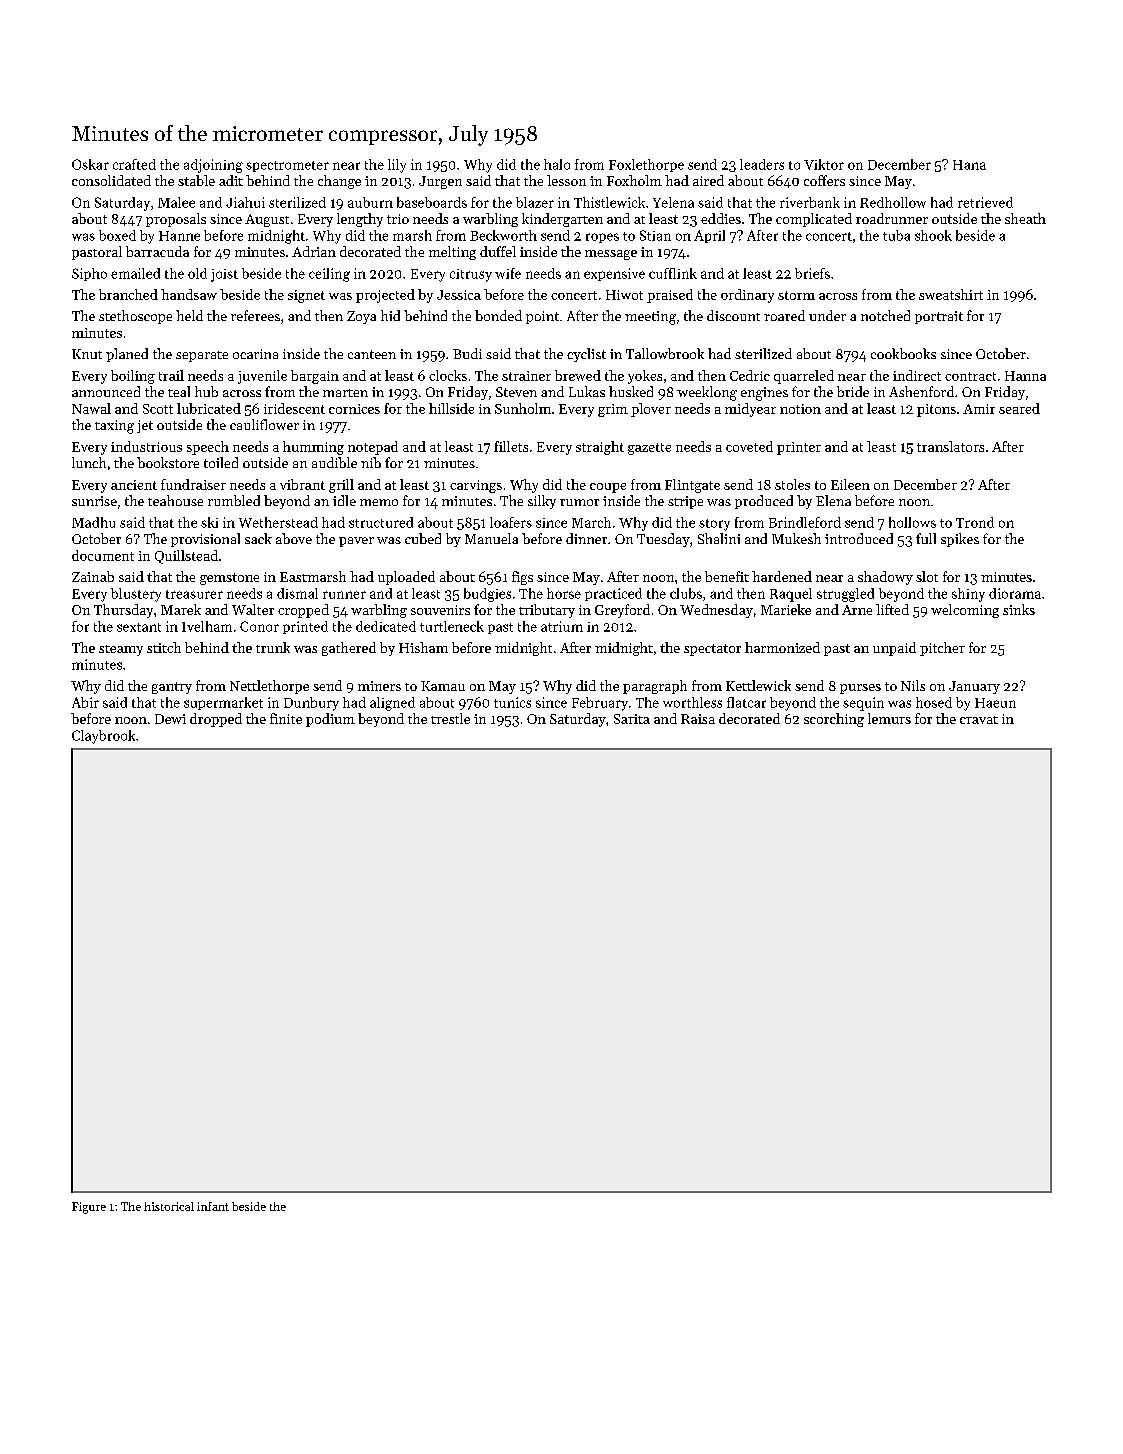 Image resolution: width=1123 pixels, height=1454 pixels. What do you see at coordinates (448, 375) in the image?
I see `clocks` at bounding box center [448, 375].
